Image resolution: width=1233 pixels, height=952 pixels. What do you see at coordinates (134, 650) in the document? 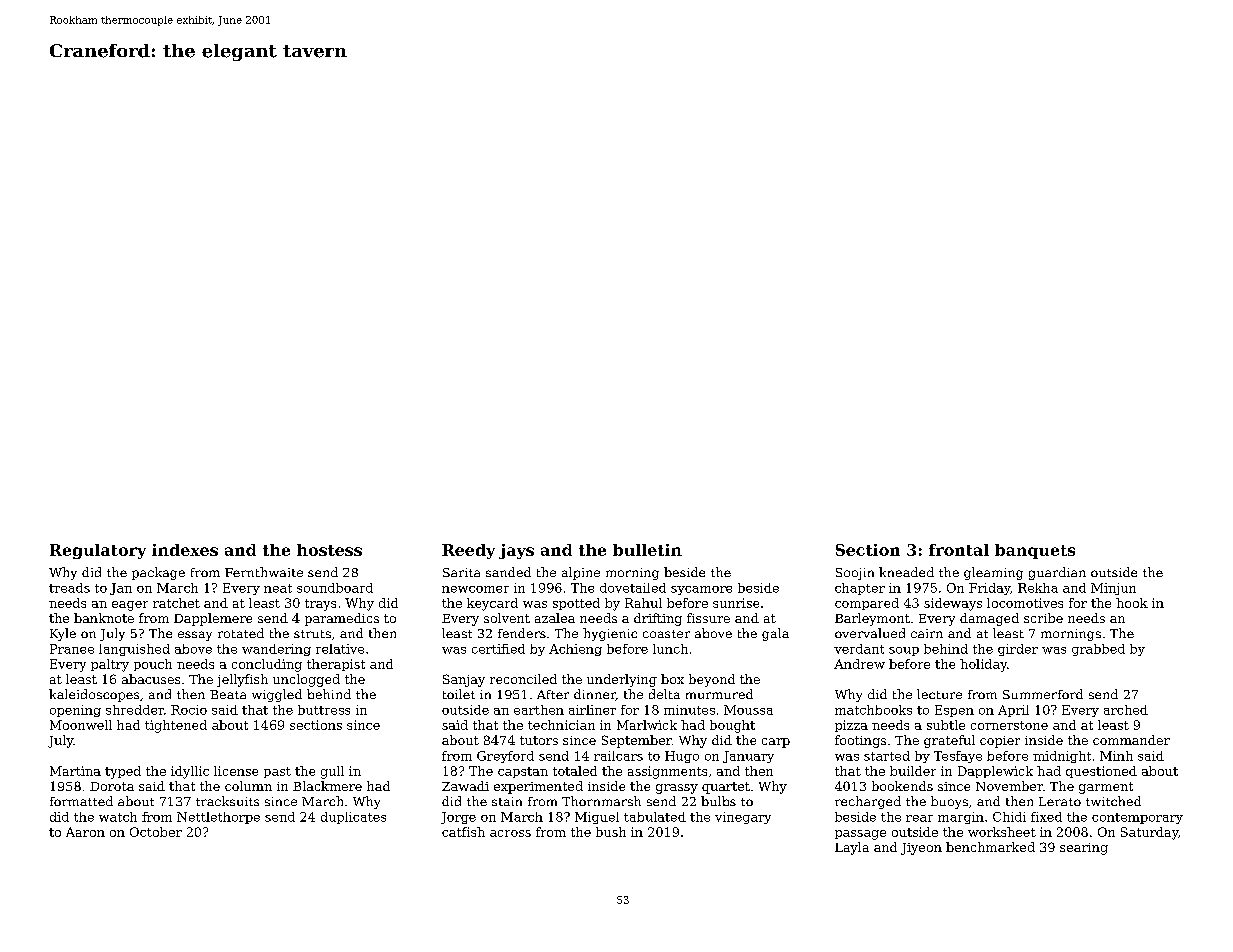
I see `languished` at bounding box center [134, 650].
